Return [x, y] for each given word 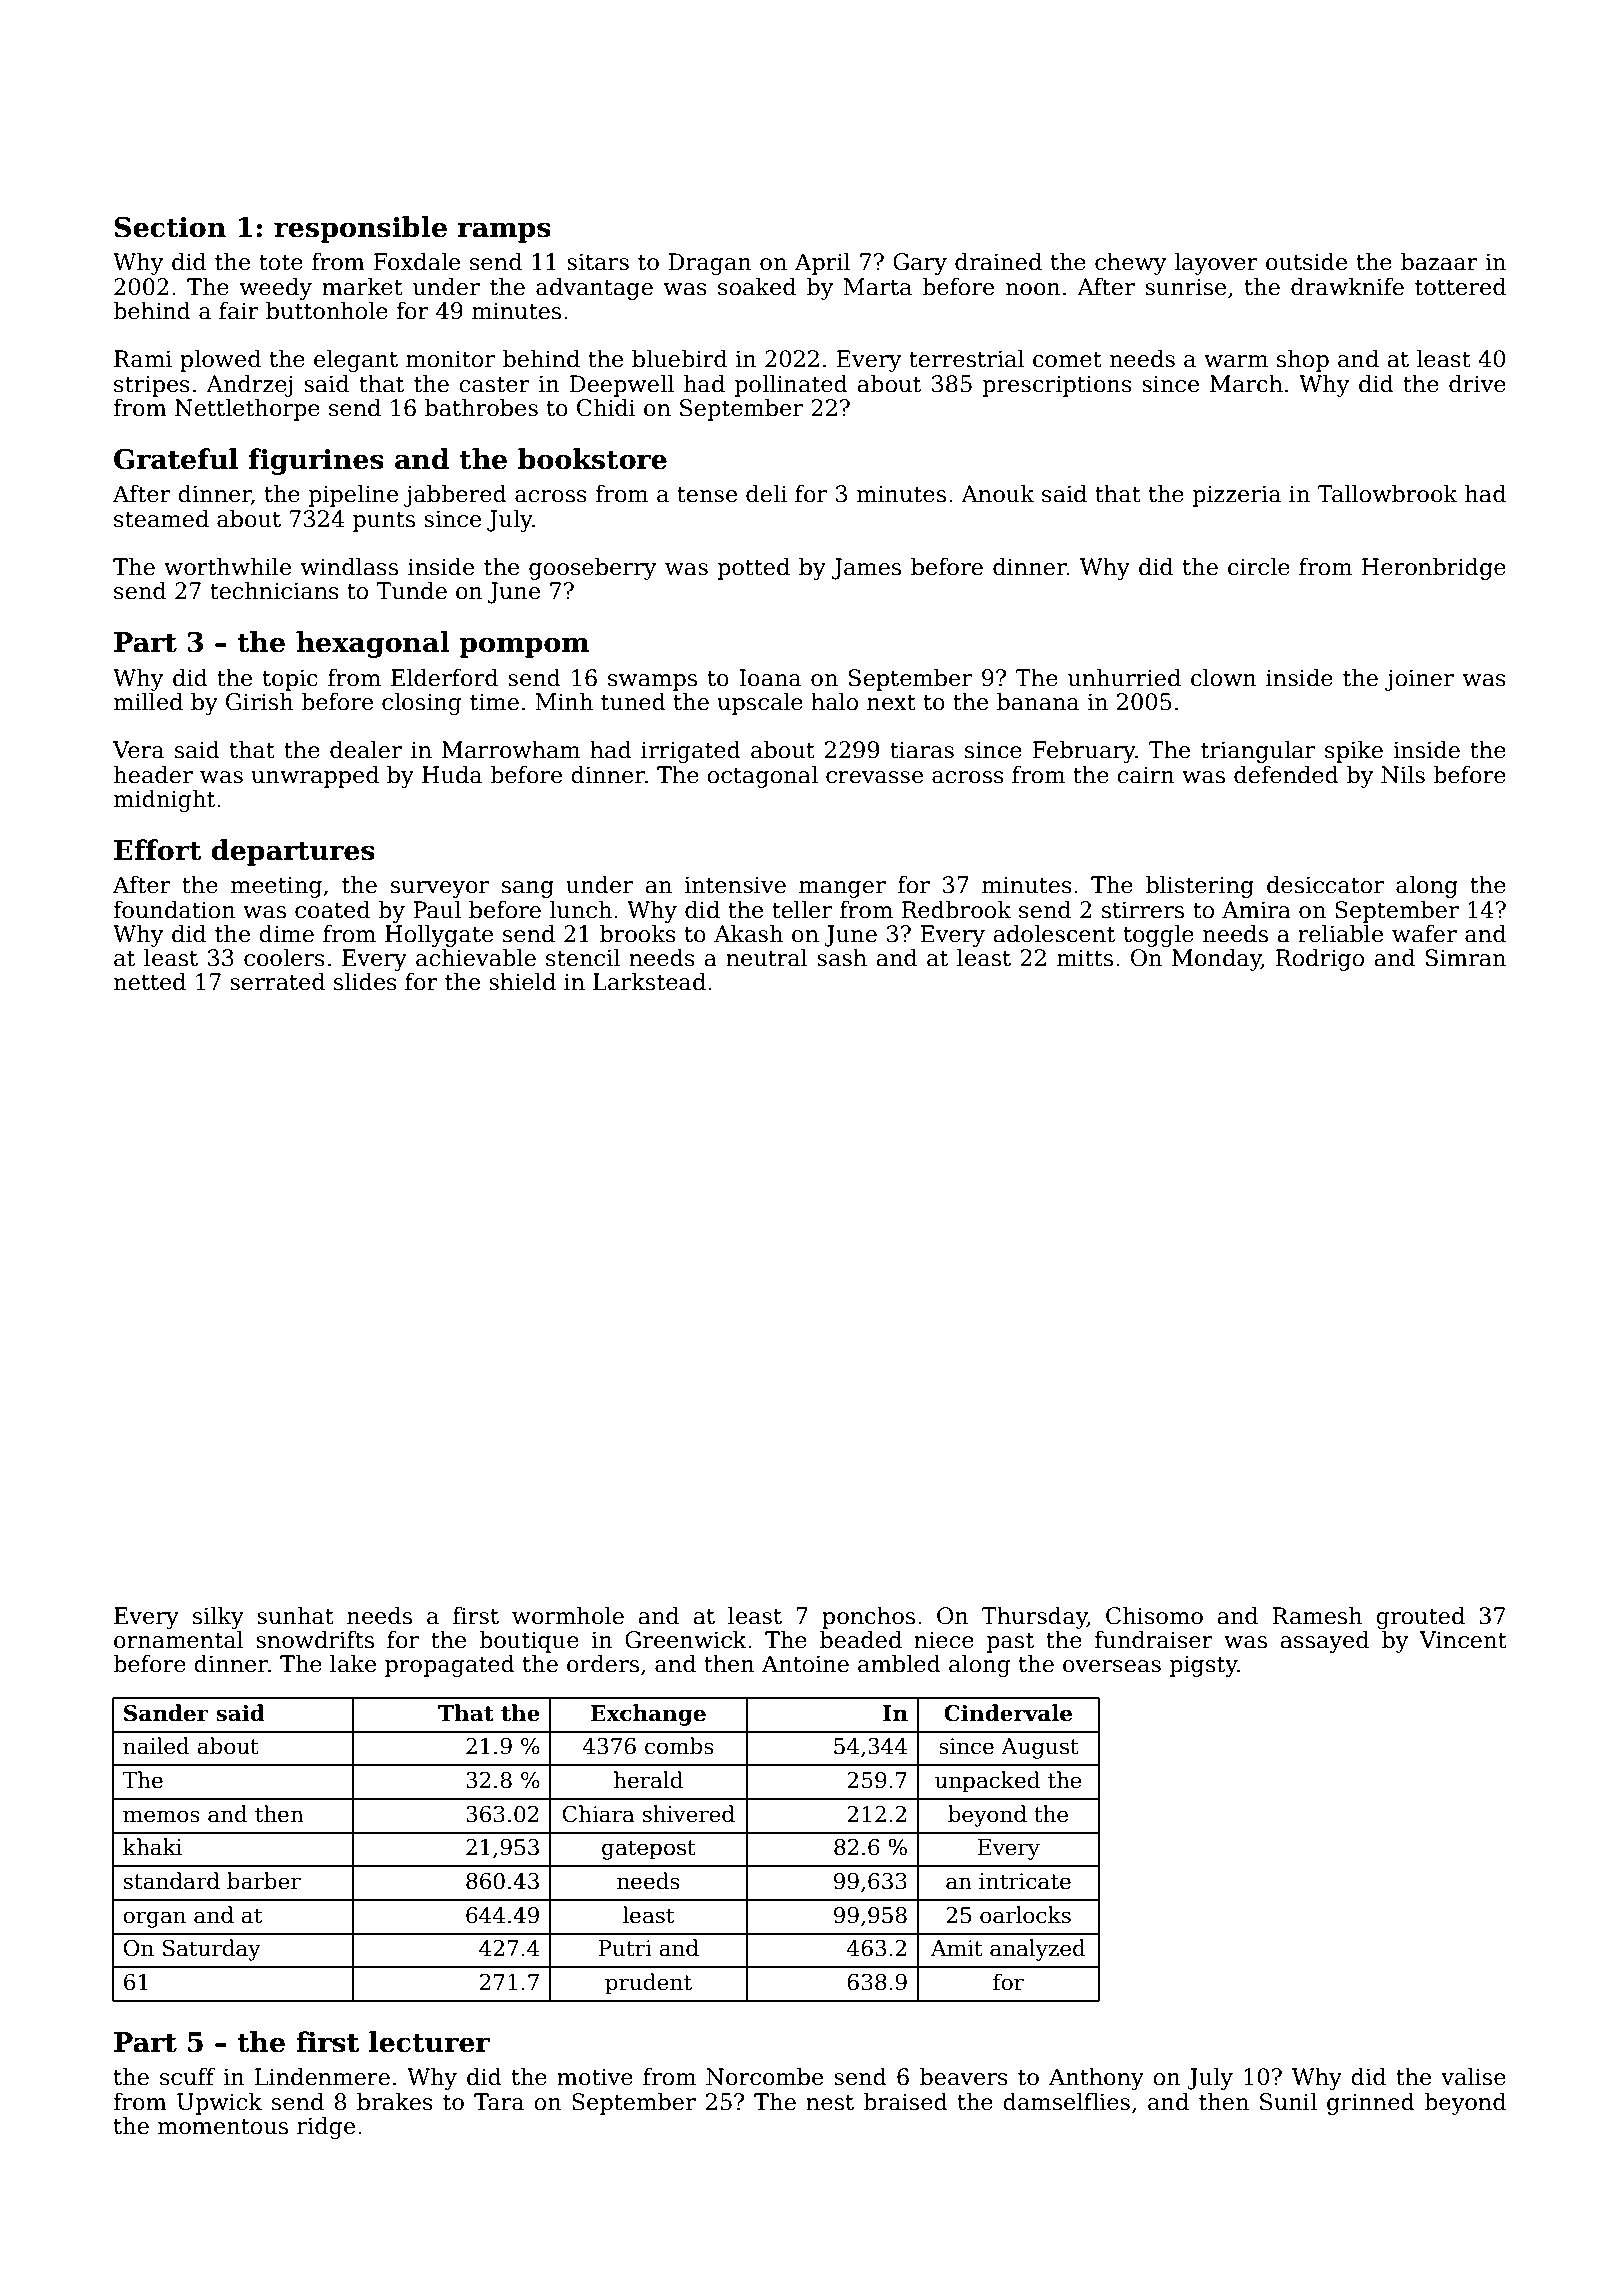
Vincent [1463, 1640]
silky [218, 1618]
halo [834, 702]
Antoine [805, 1664]
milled [148, 702]
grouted [1420, 1618]
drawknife [1347, 287]
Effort [158, 850]
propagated [450, 1666]
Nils [1403, 775]
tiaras [922, 750]
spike [1354, 752]
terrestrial [966, 359]
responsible [360, 229]
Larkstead [649, 982]
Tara [499, 2102]
